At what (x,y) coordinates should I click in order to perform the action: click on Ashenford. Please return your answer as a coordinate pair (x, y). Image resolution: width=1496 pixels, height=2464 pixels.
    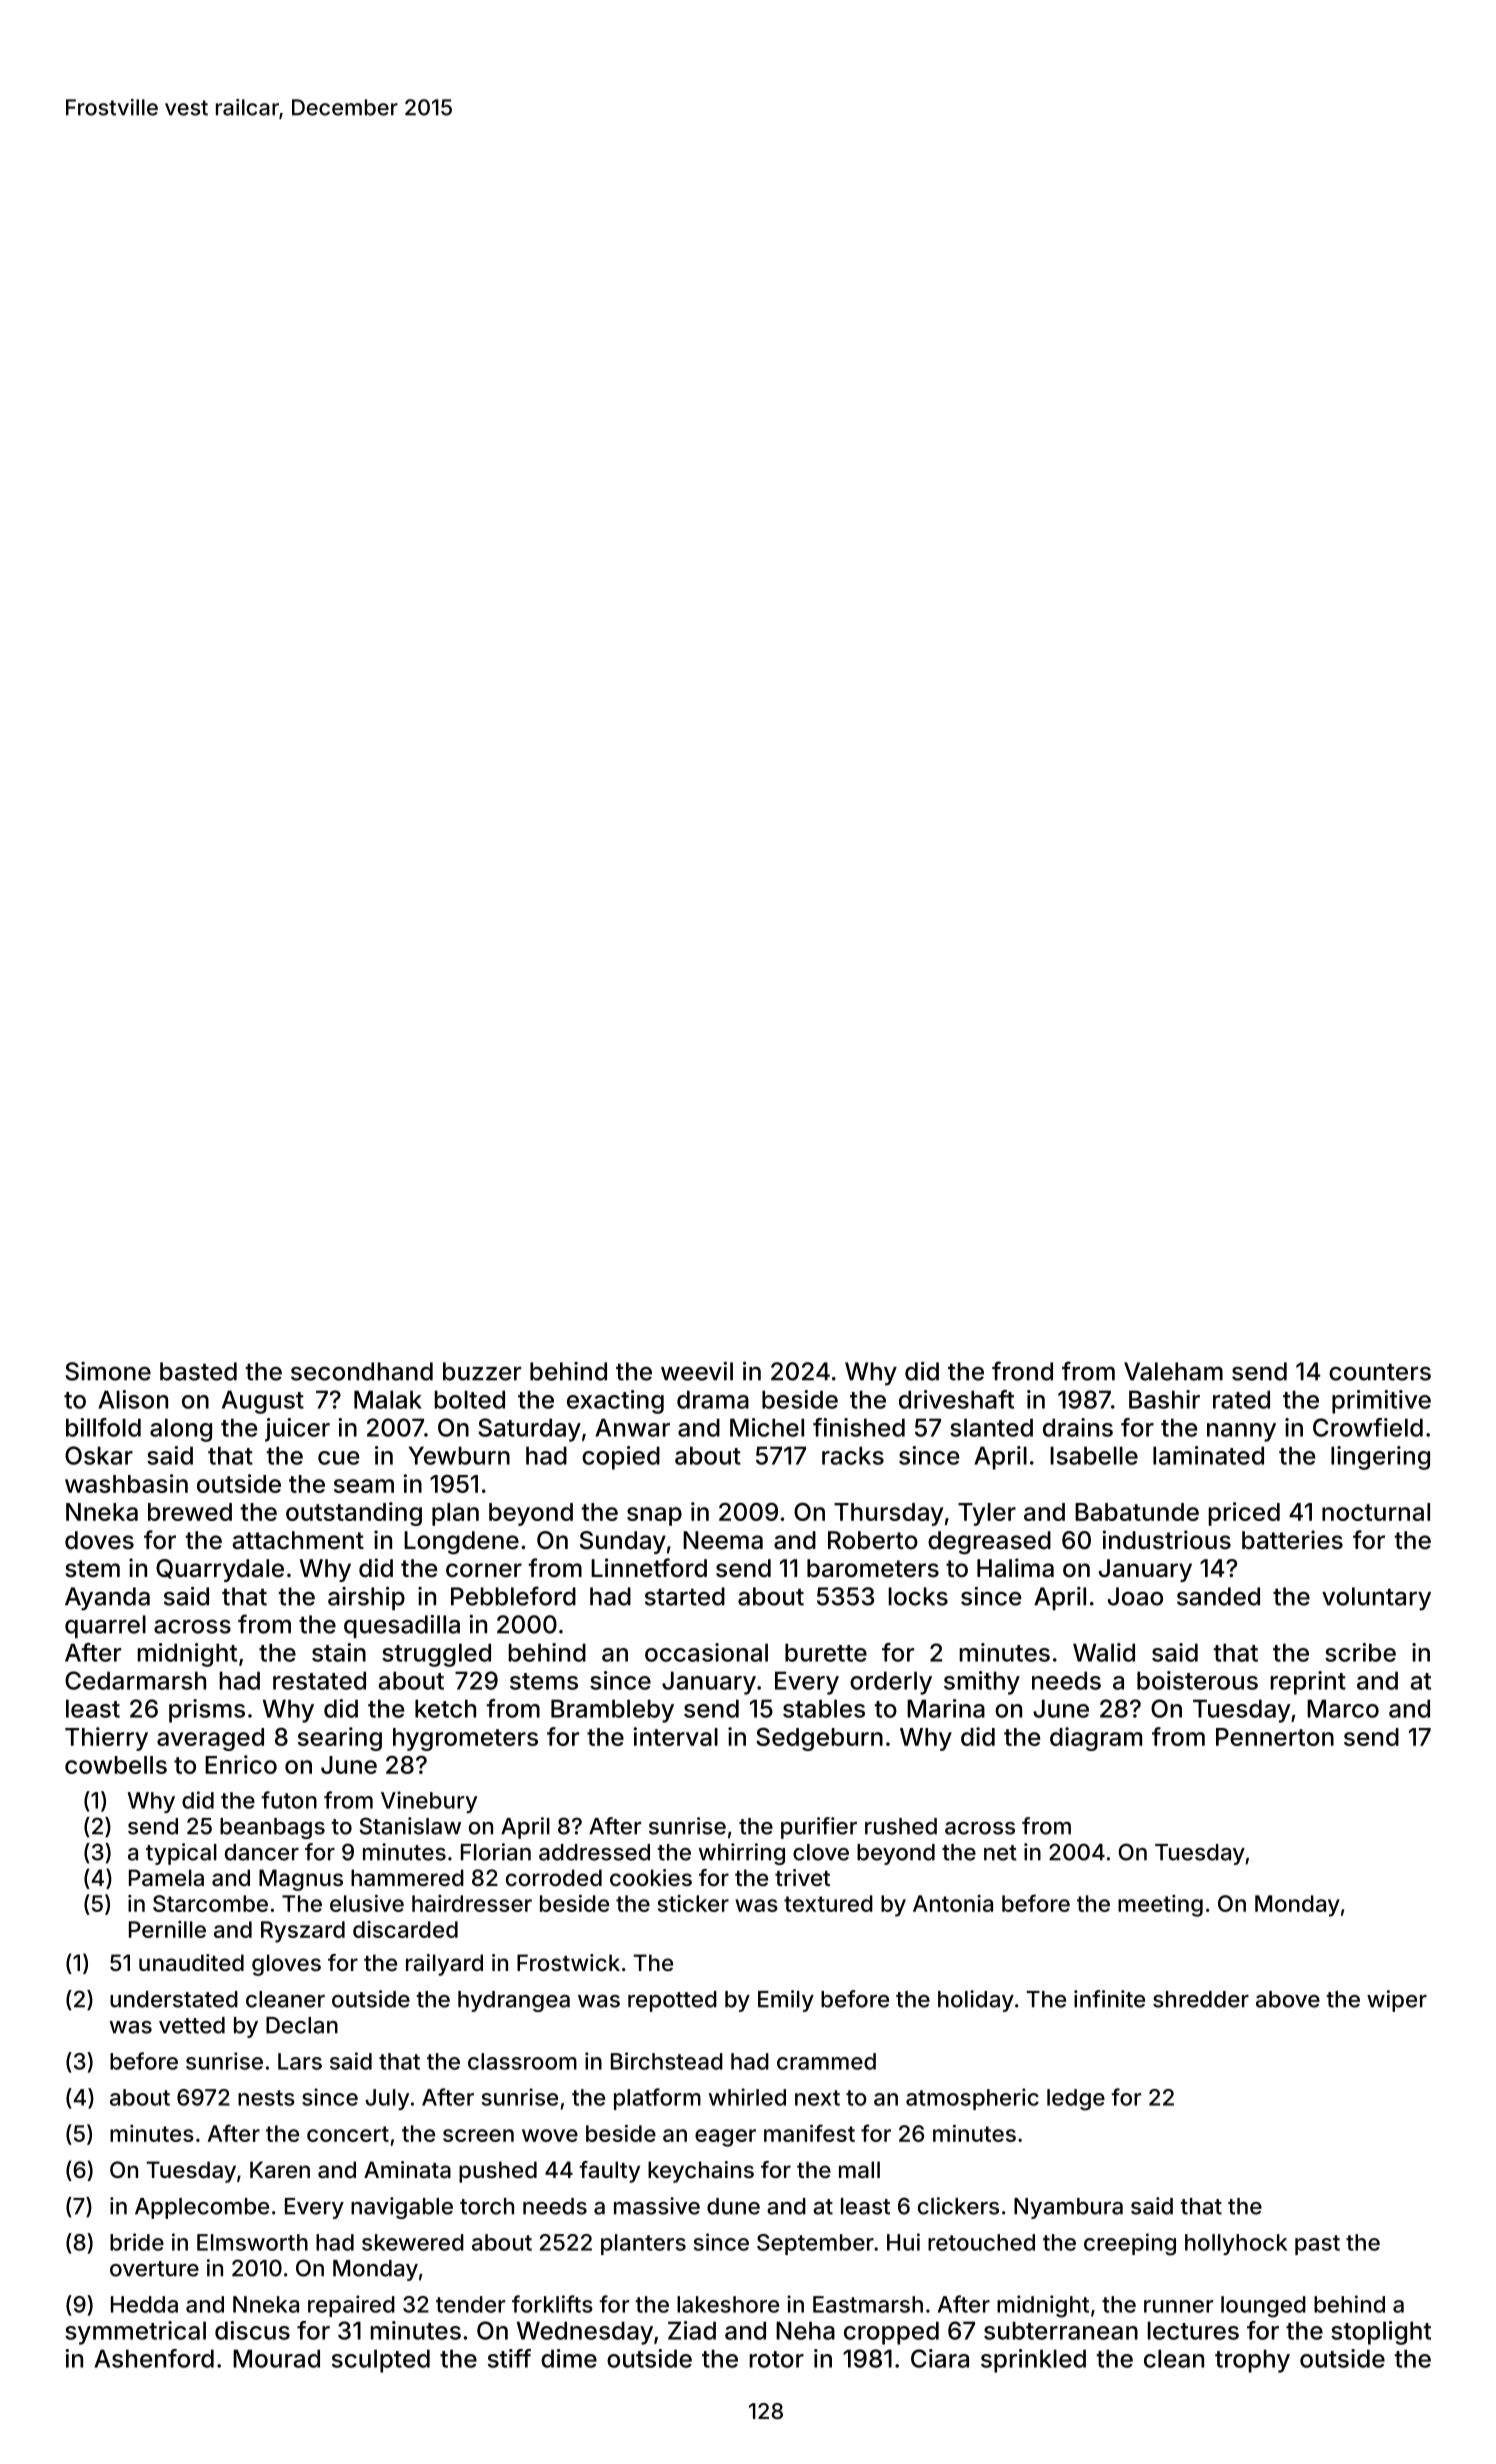
    Looking at the image, I should click on (154, 2358).
